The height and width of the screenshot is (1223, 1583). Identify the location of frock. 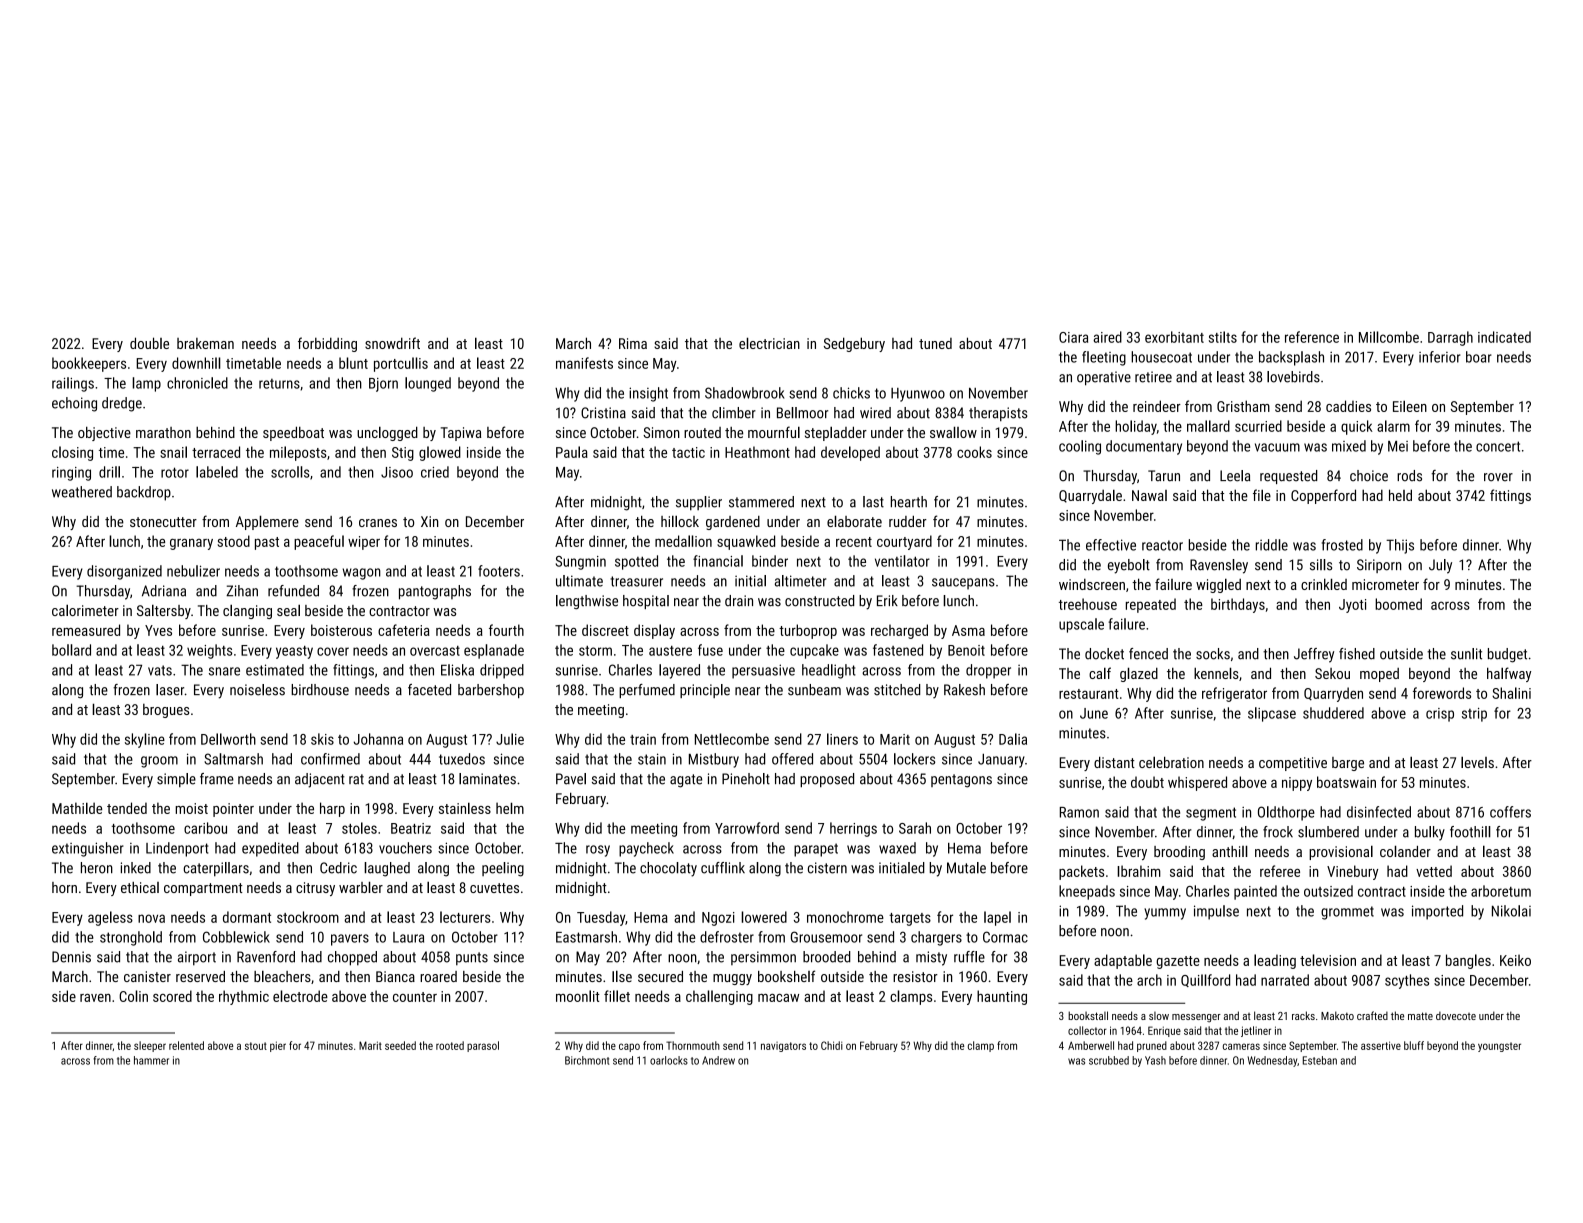
(1278, 832).
